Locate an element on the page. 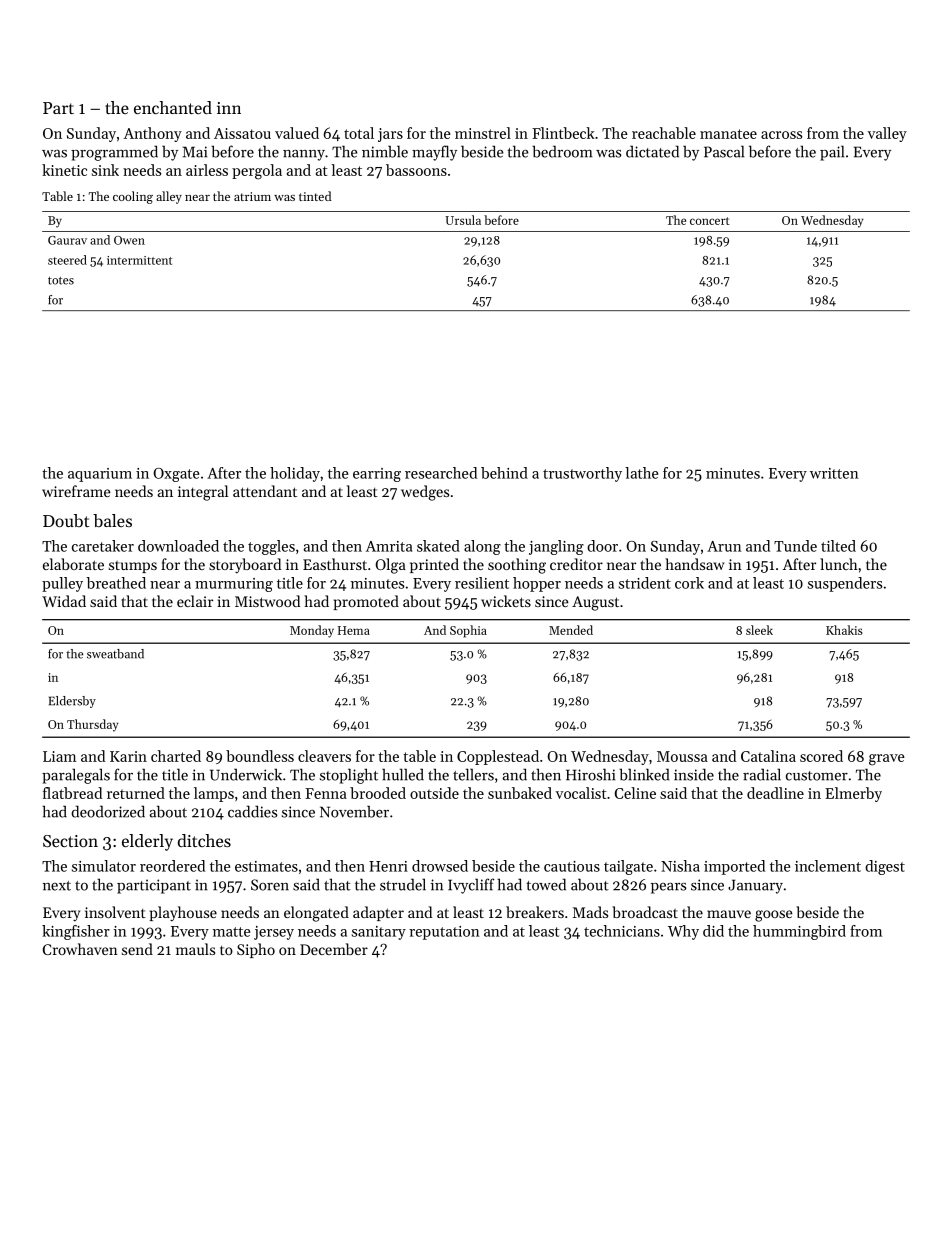  wireframe is located at coordinates (76, 491).
